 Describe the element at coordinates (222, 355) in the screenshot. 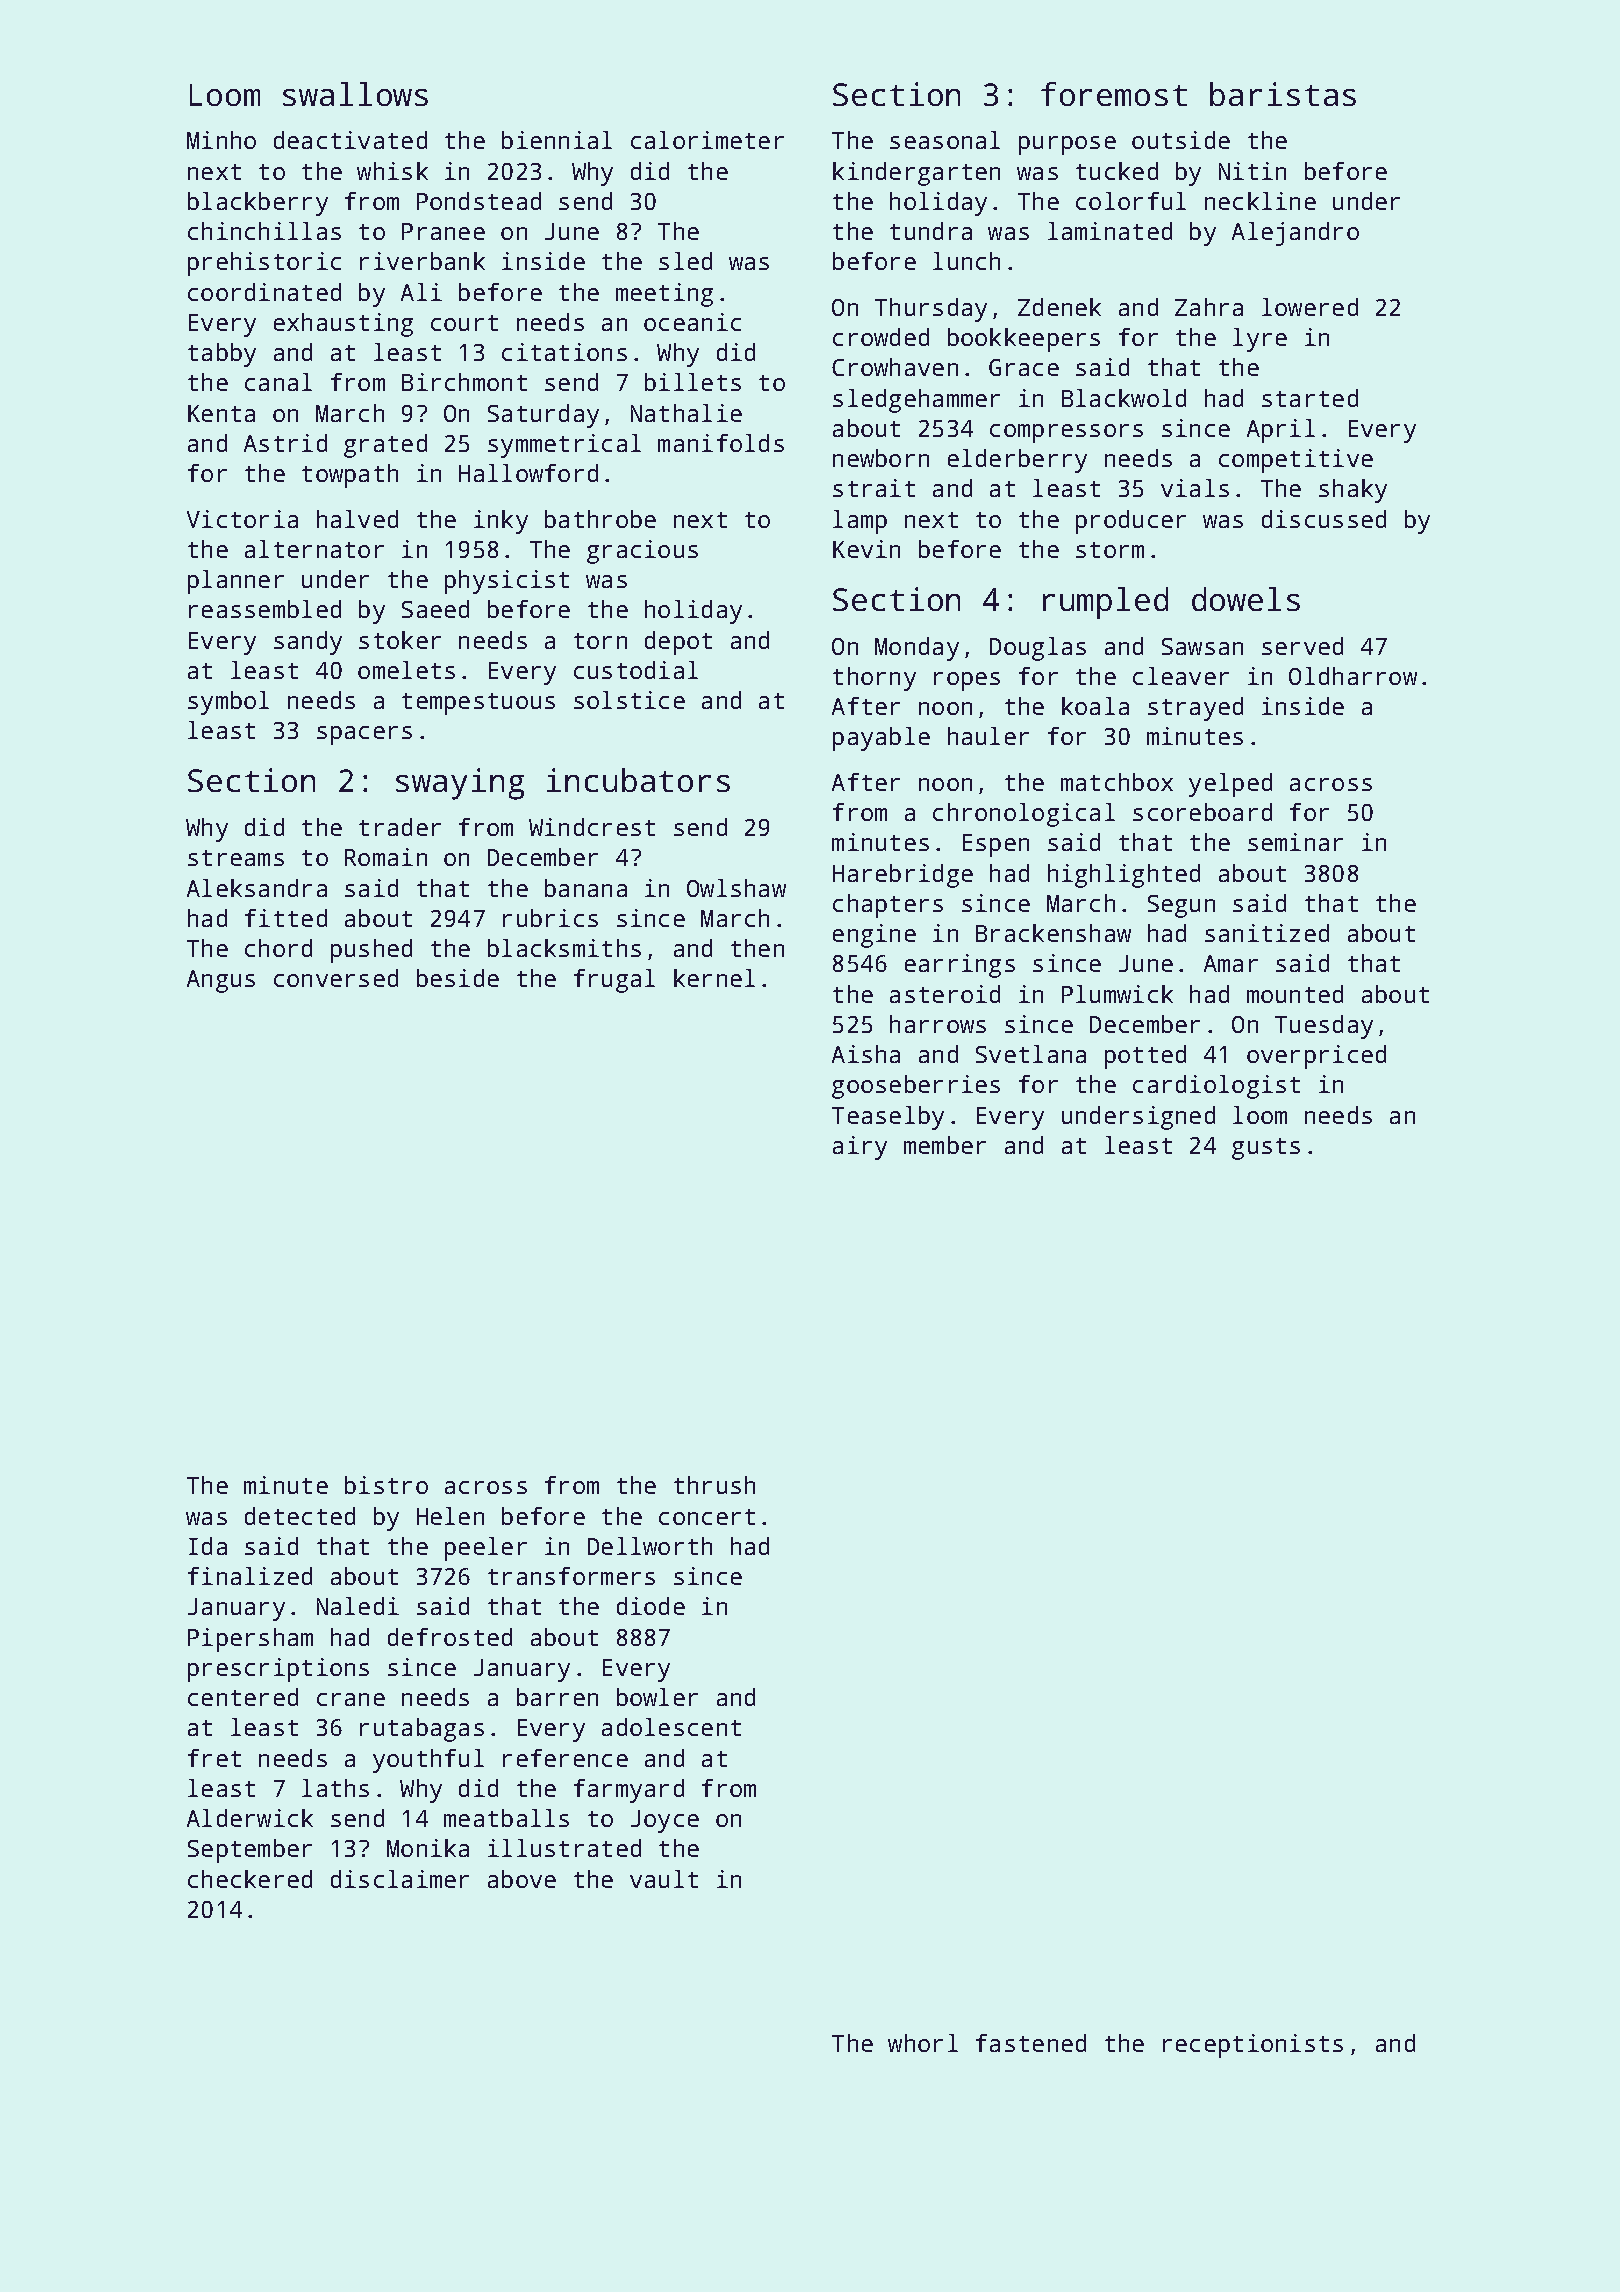

I see `tabby` at that location.
